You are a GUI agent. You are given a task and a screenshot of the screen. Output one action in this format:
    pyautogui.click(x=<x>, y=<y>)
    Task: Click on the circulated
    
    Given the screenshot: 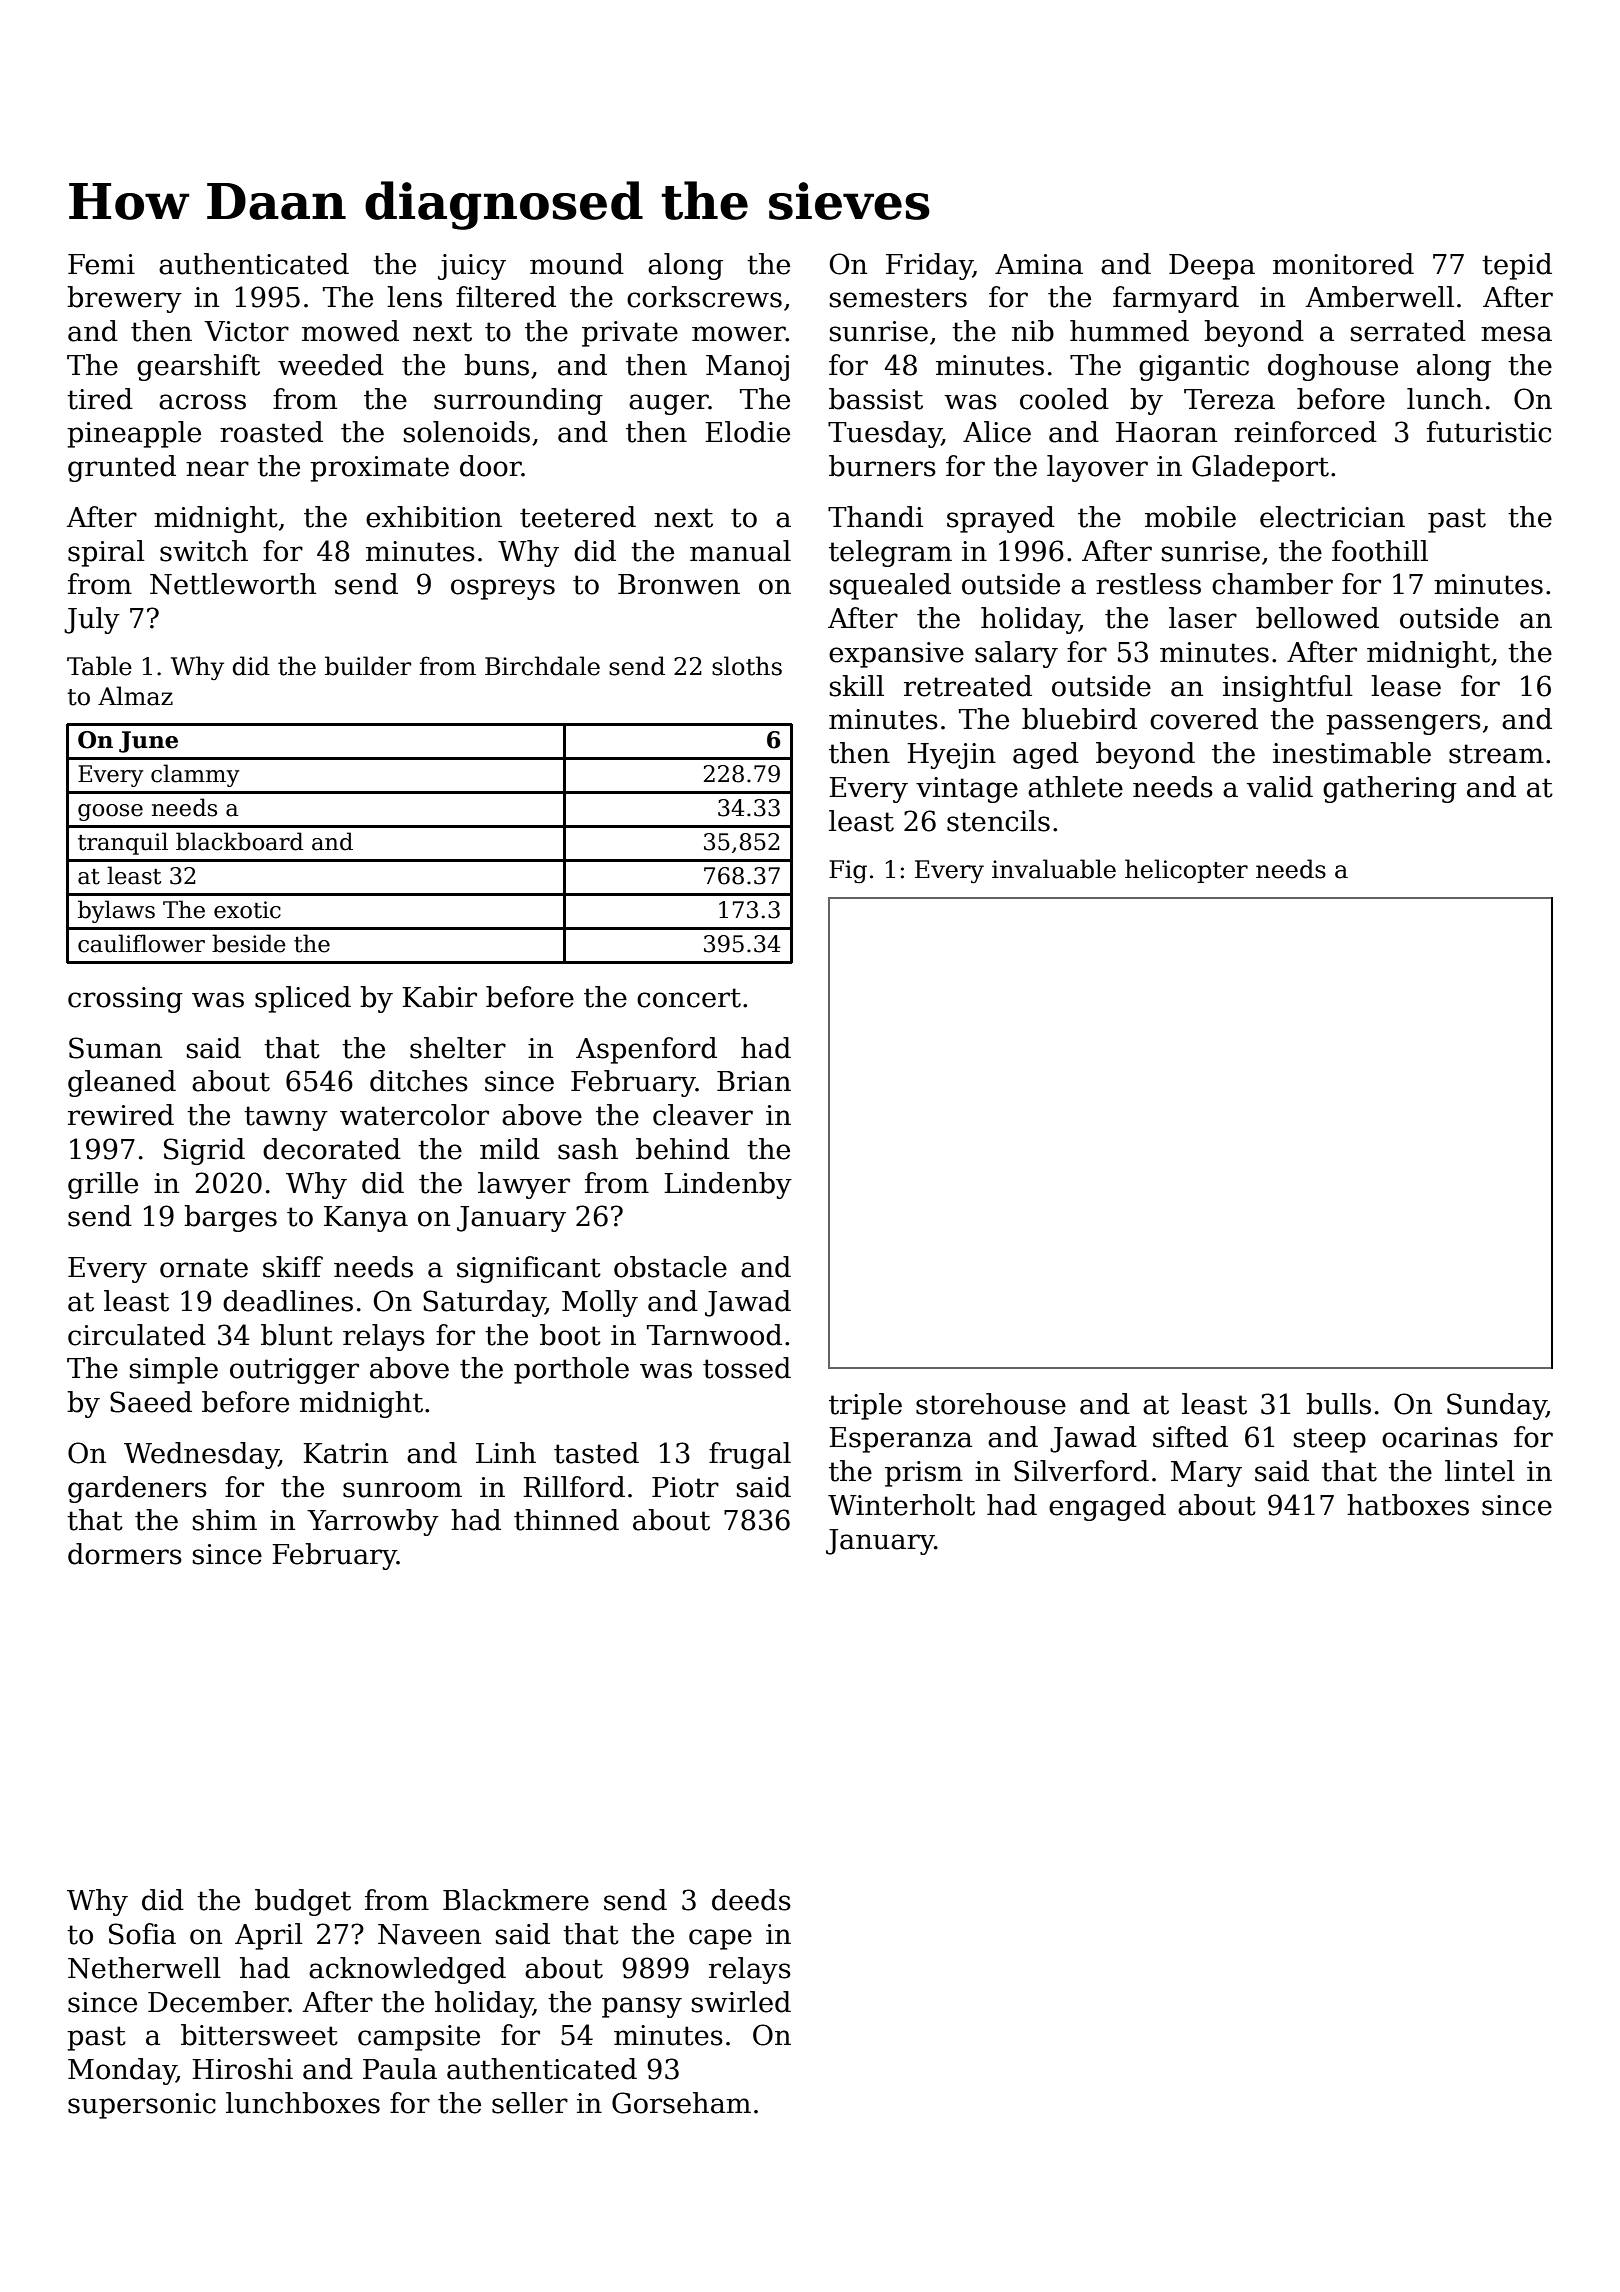 What is the action you would take?
    pyautogui.click(x=137, y=1335)
